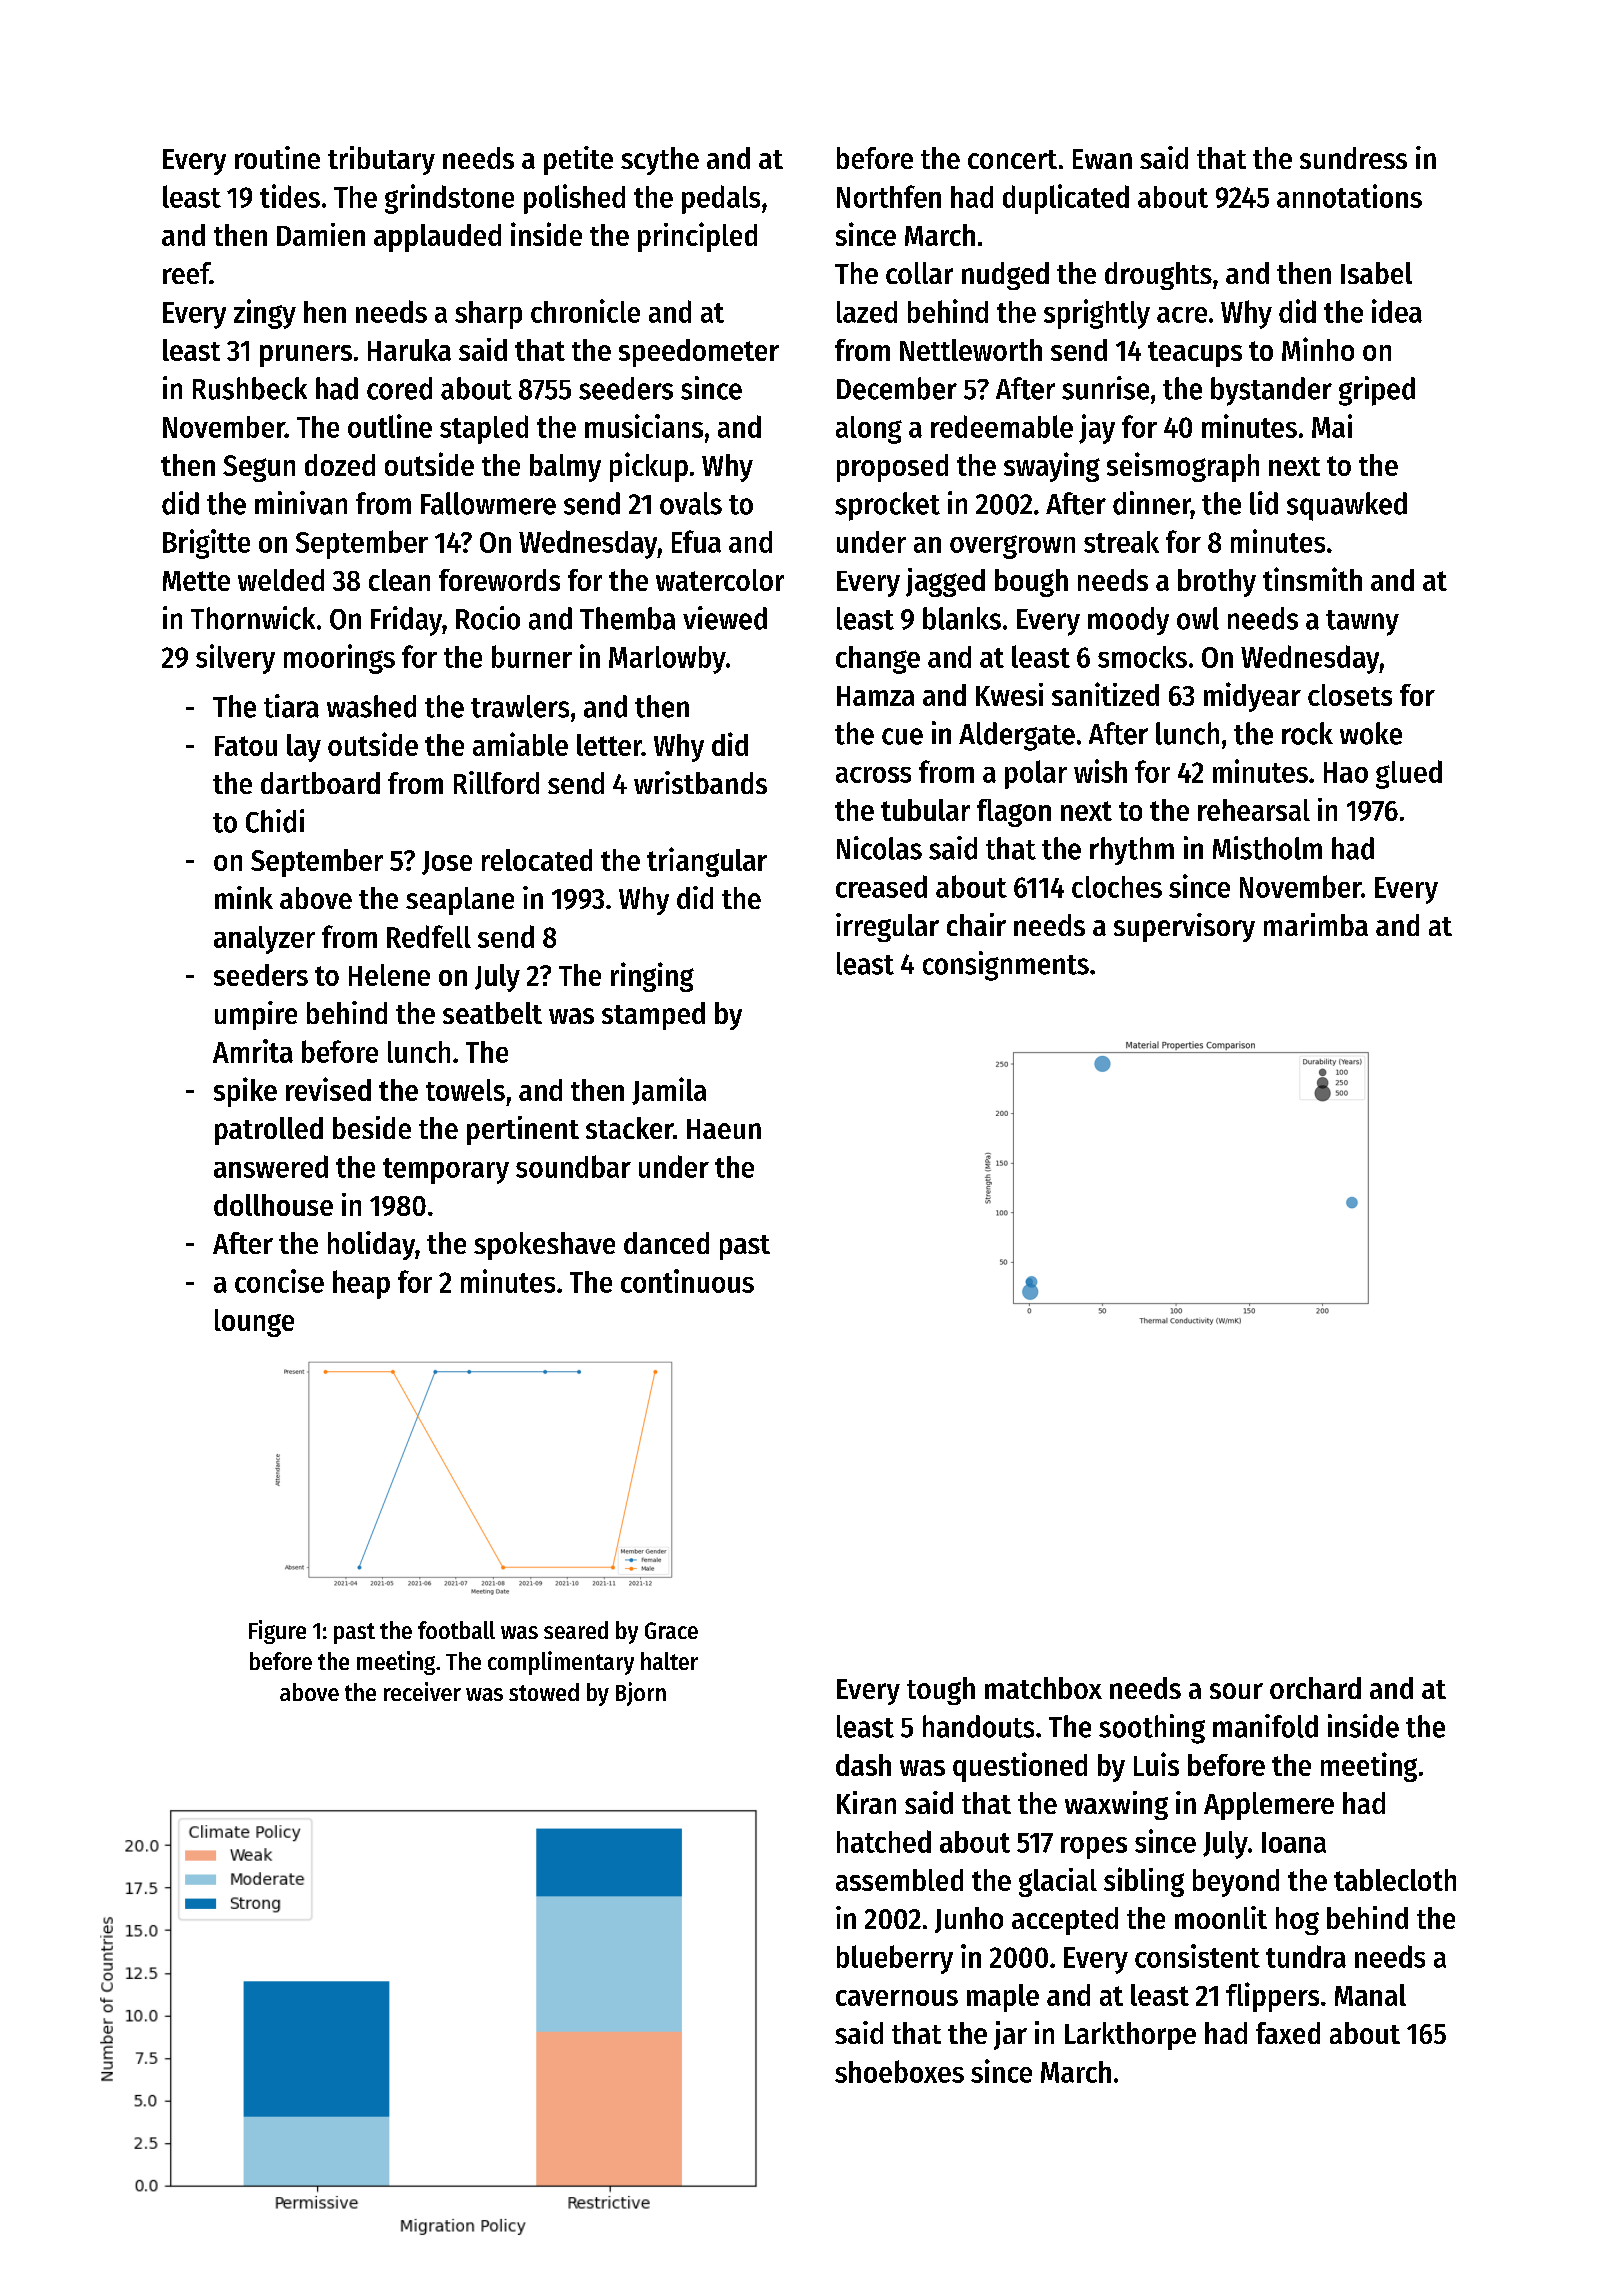 This screenshot has width=1620, height=2292. I want to click on halter, so click(669, 1661).
